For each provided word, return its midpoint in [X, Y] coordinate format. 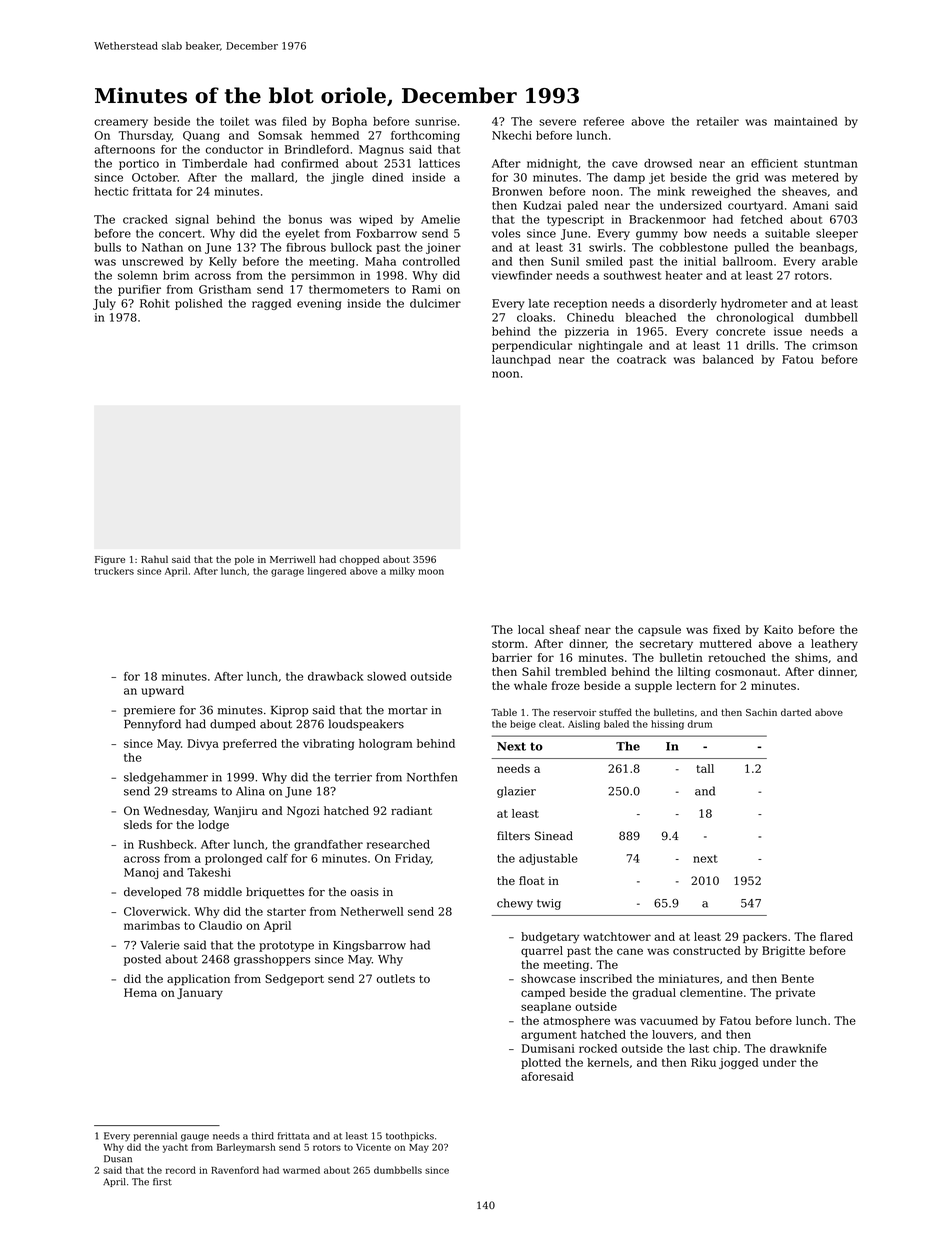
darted [796, 712]
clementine [711, 992]
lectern [696, 685]
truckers [114, 571]
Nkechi [512, 135]
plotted [541, 1063]
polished [199, 304]
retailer [718, 121]
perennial [155, 1136]
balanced [728, 359]
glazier [516, 792]
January [200, 994]
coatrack [641, 359]
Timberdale [214, 163]
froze [566, 685]
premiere [149, 711]
